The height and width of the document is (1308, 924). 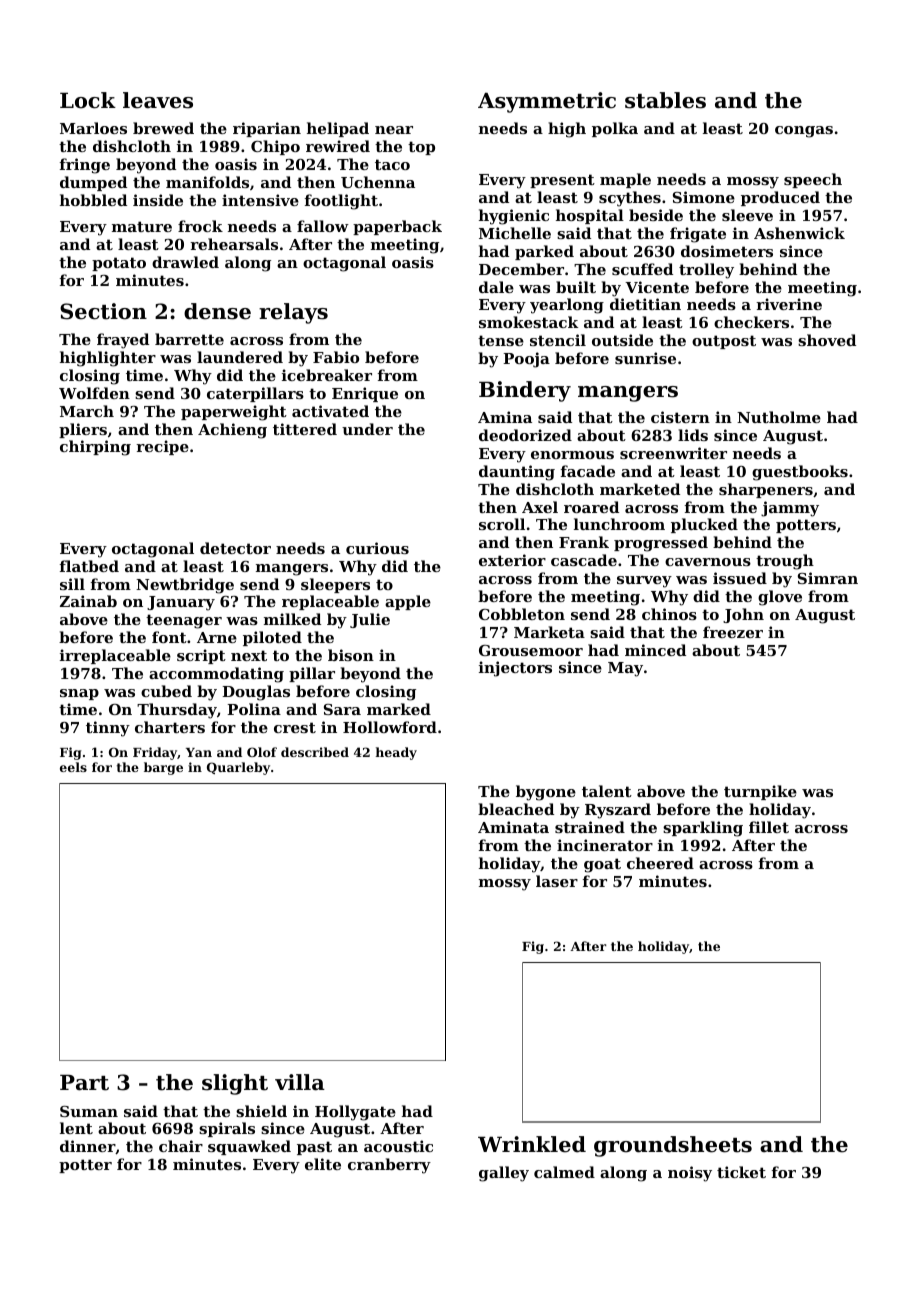 I want to click on leaves, so click(x=158, y=100).
